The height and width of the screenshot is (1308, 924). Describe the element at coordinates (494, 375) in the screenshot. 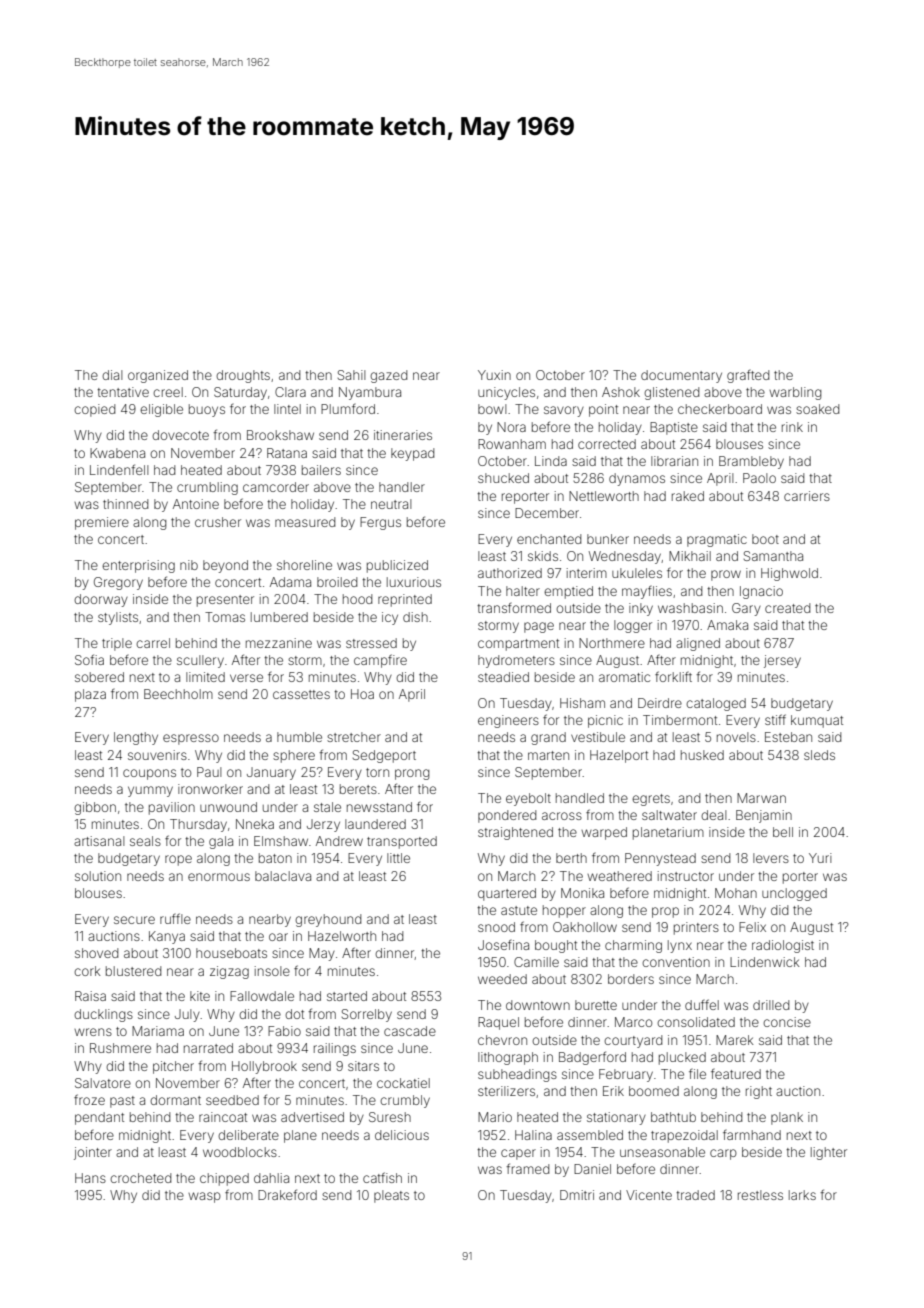

I see `Yuxin` at that location.
